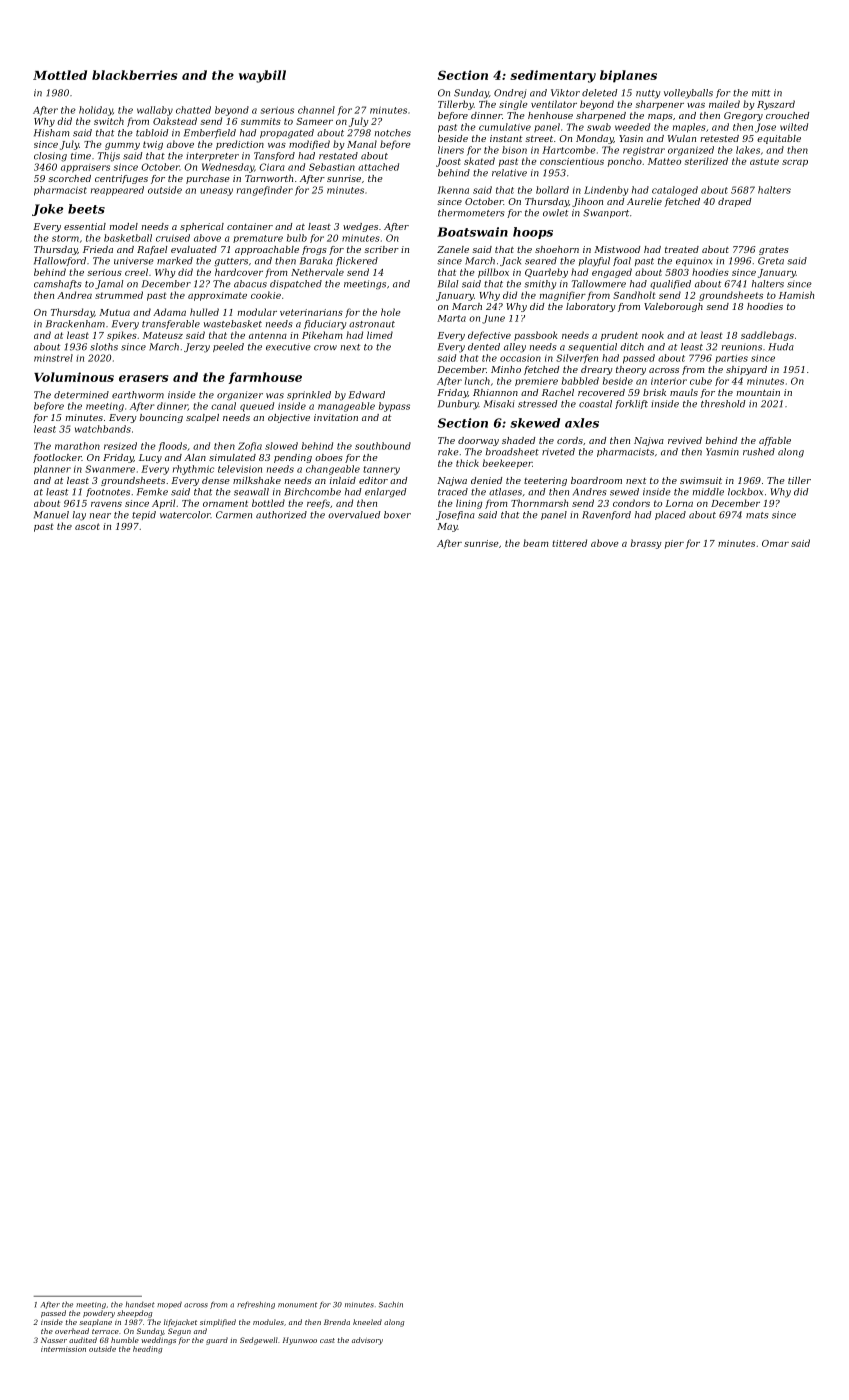 This screenshot has width=849, height=1400. I want to click on monument, so click(297, 1305).
